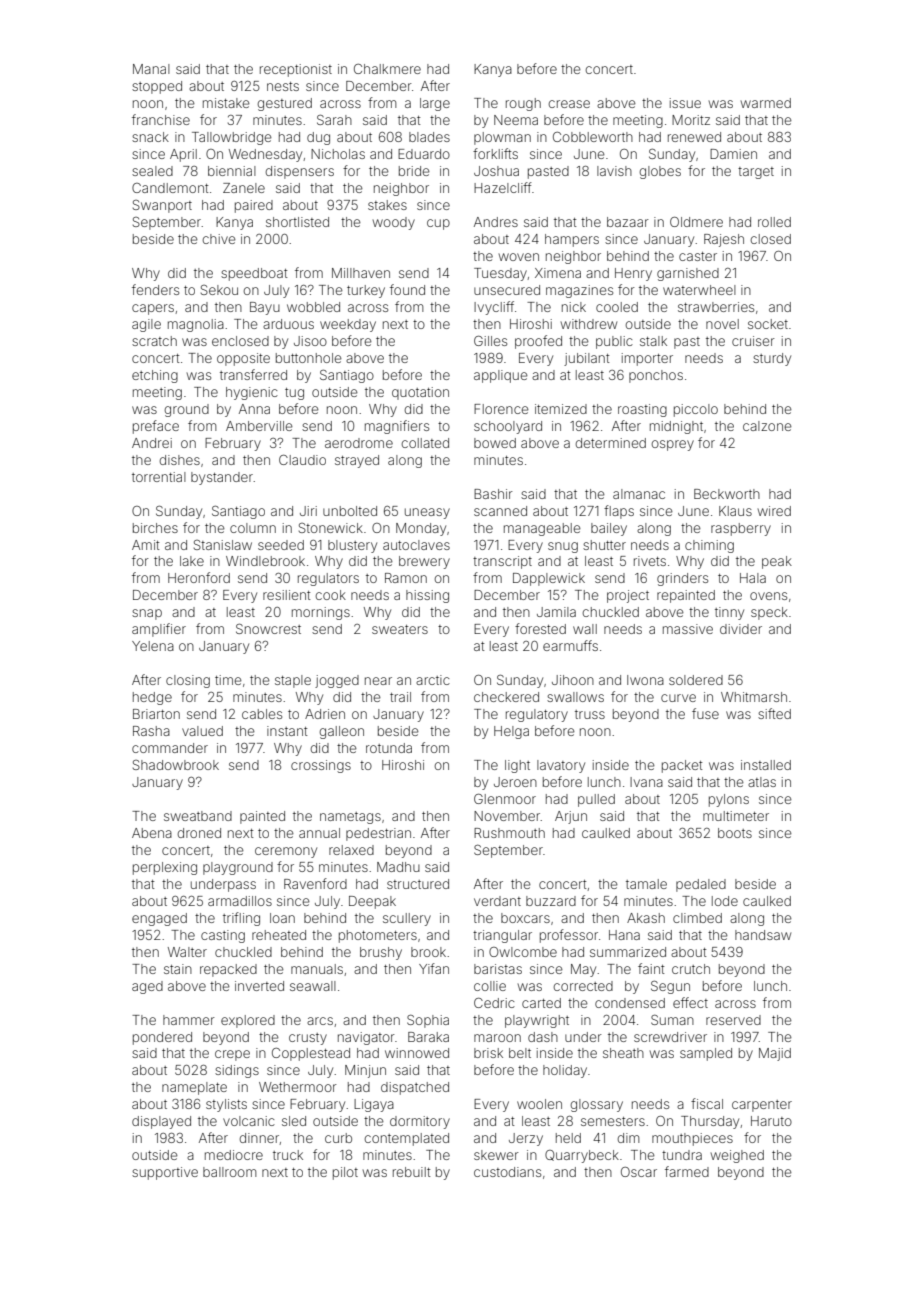  I want to click on hissing, so click(427, 596).
